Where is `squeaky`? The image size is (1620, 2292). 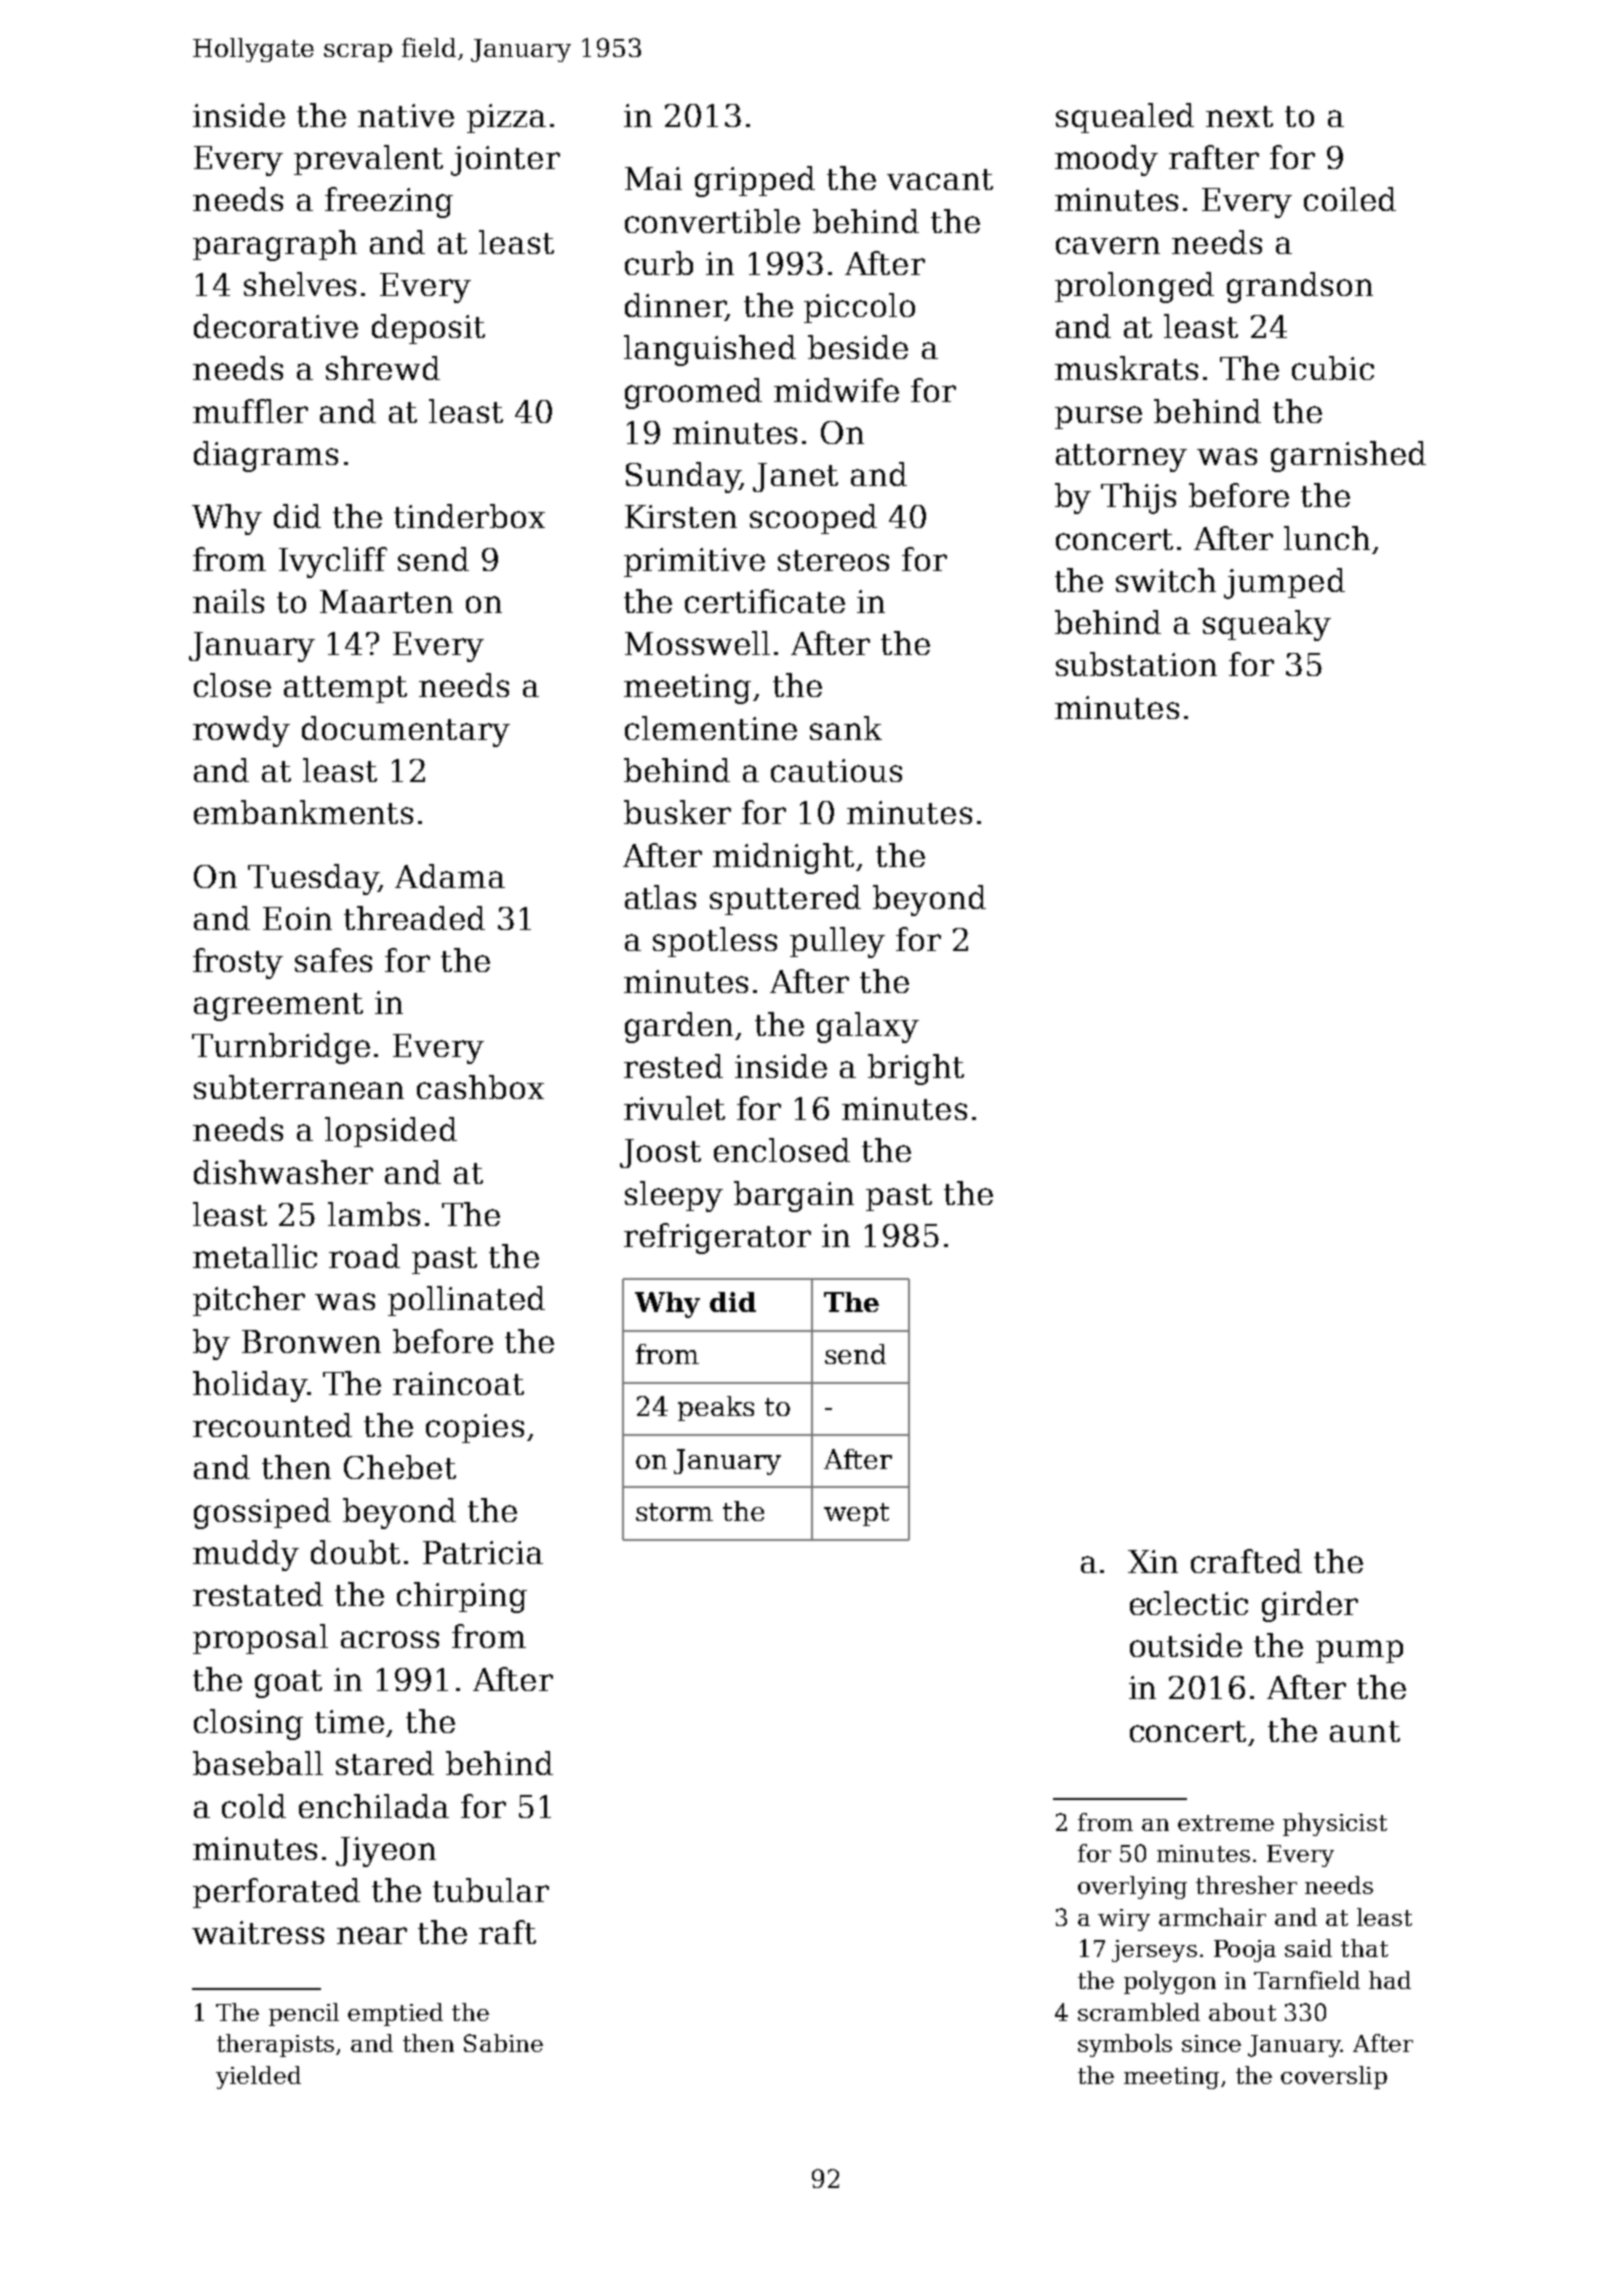 squeaky is located at coordinates (1267, 625).
